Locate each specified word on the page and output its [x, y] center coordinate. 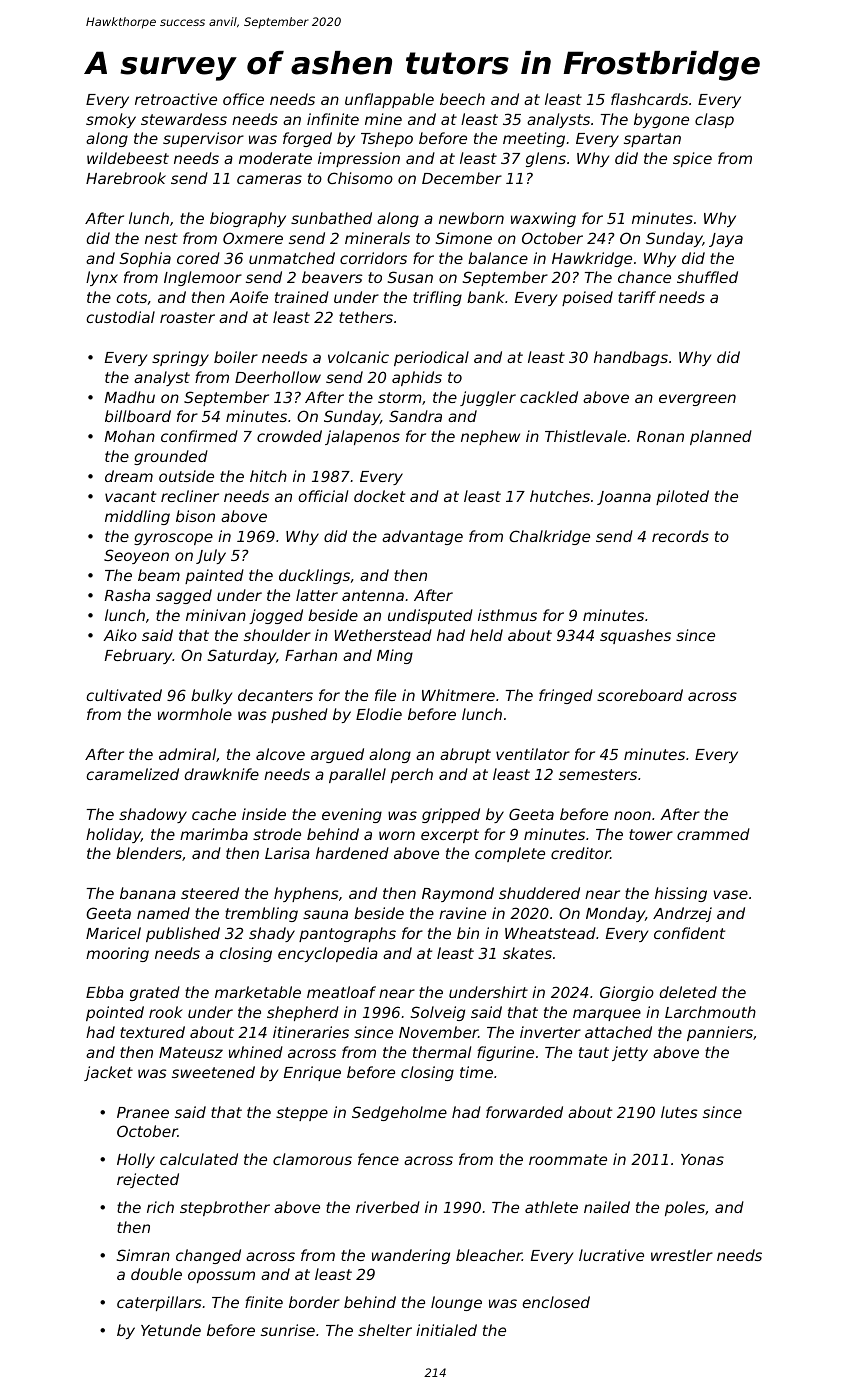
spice [692, 159]
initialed [446, 1330]
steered [210, 893]
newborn [471, 218]
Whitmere [458, 695]
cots [131, 297]
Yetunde [171, 1330]
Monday [615, 914]
